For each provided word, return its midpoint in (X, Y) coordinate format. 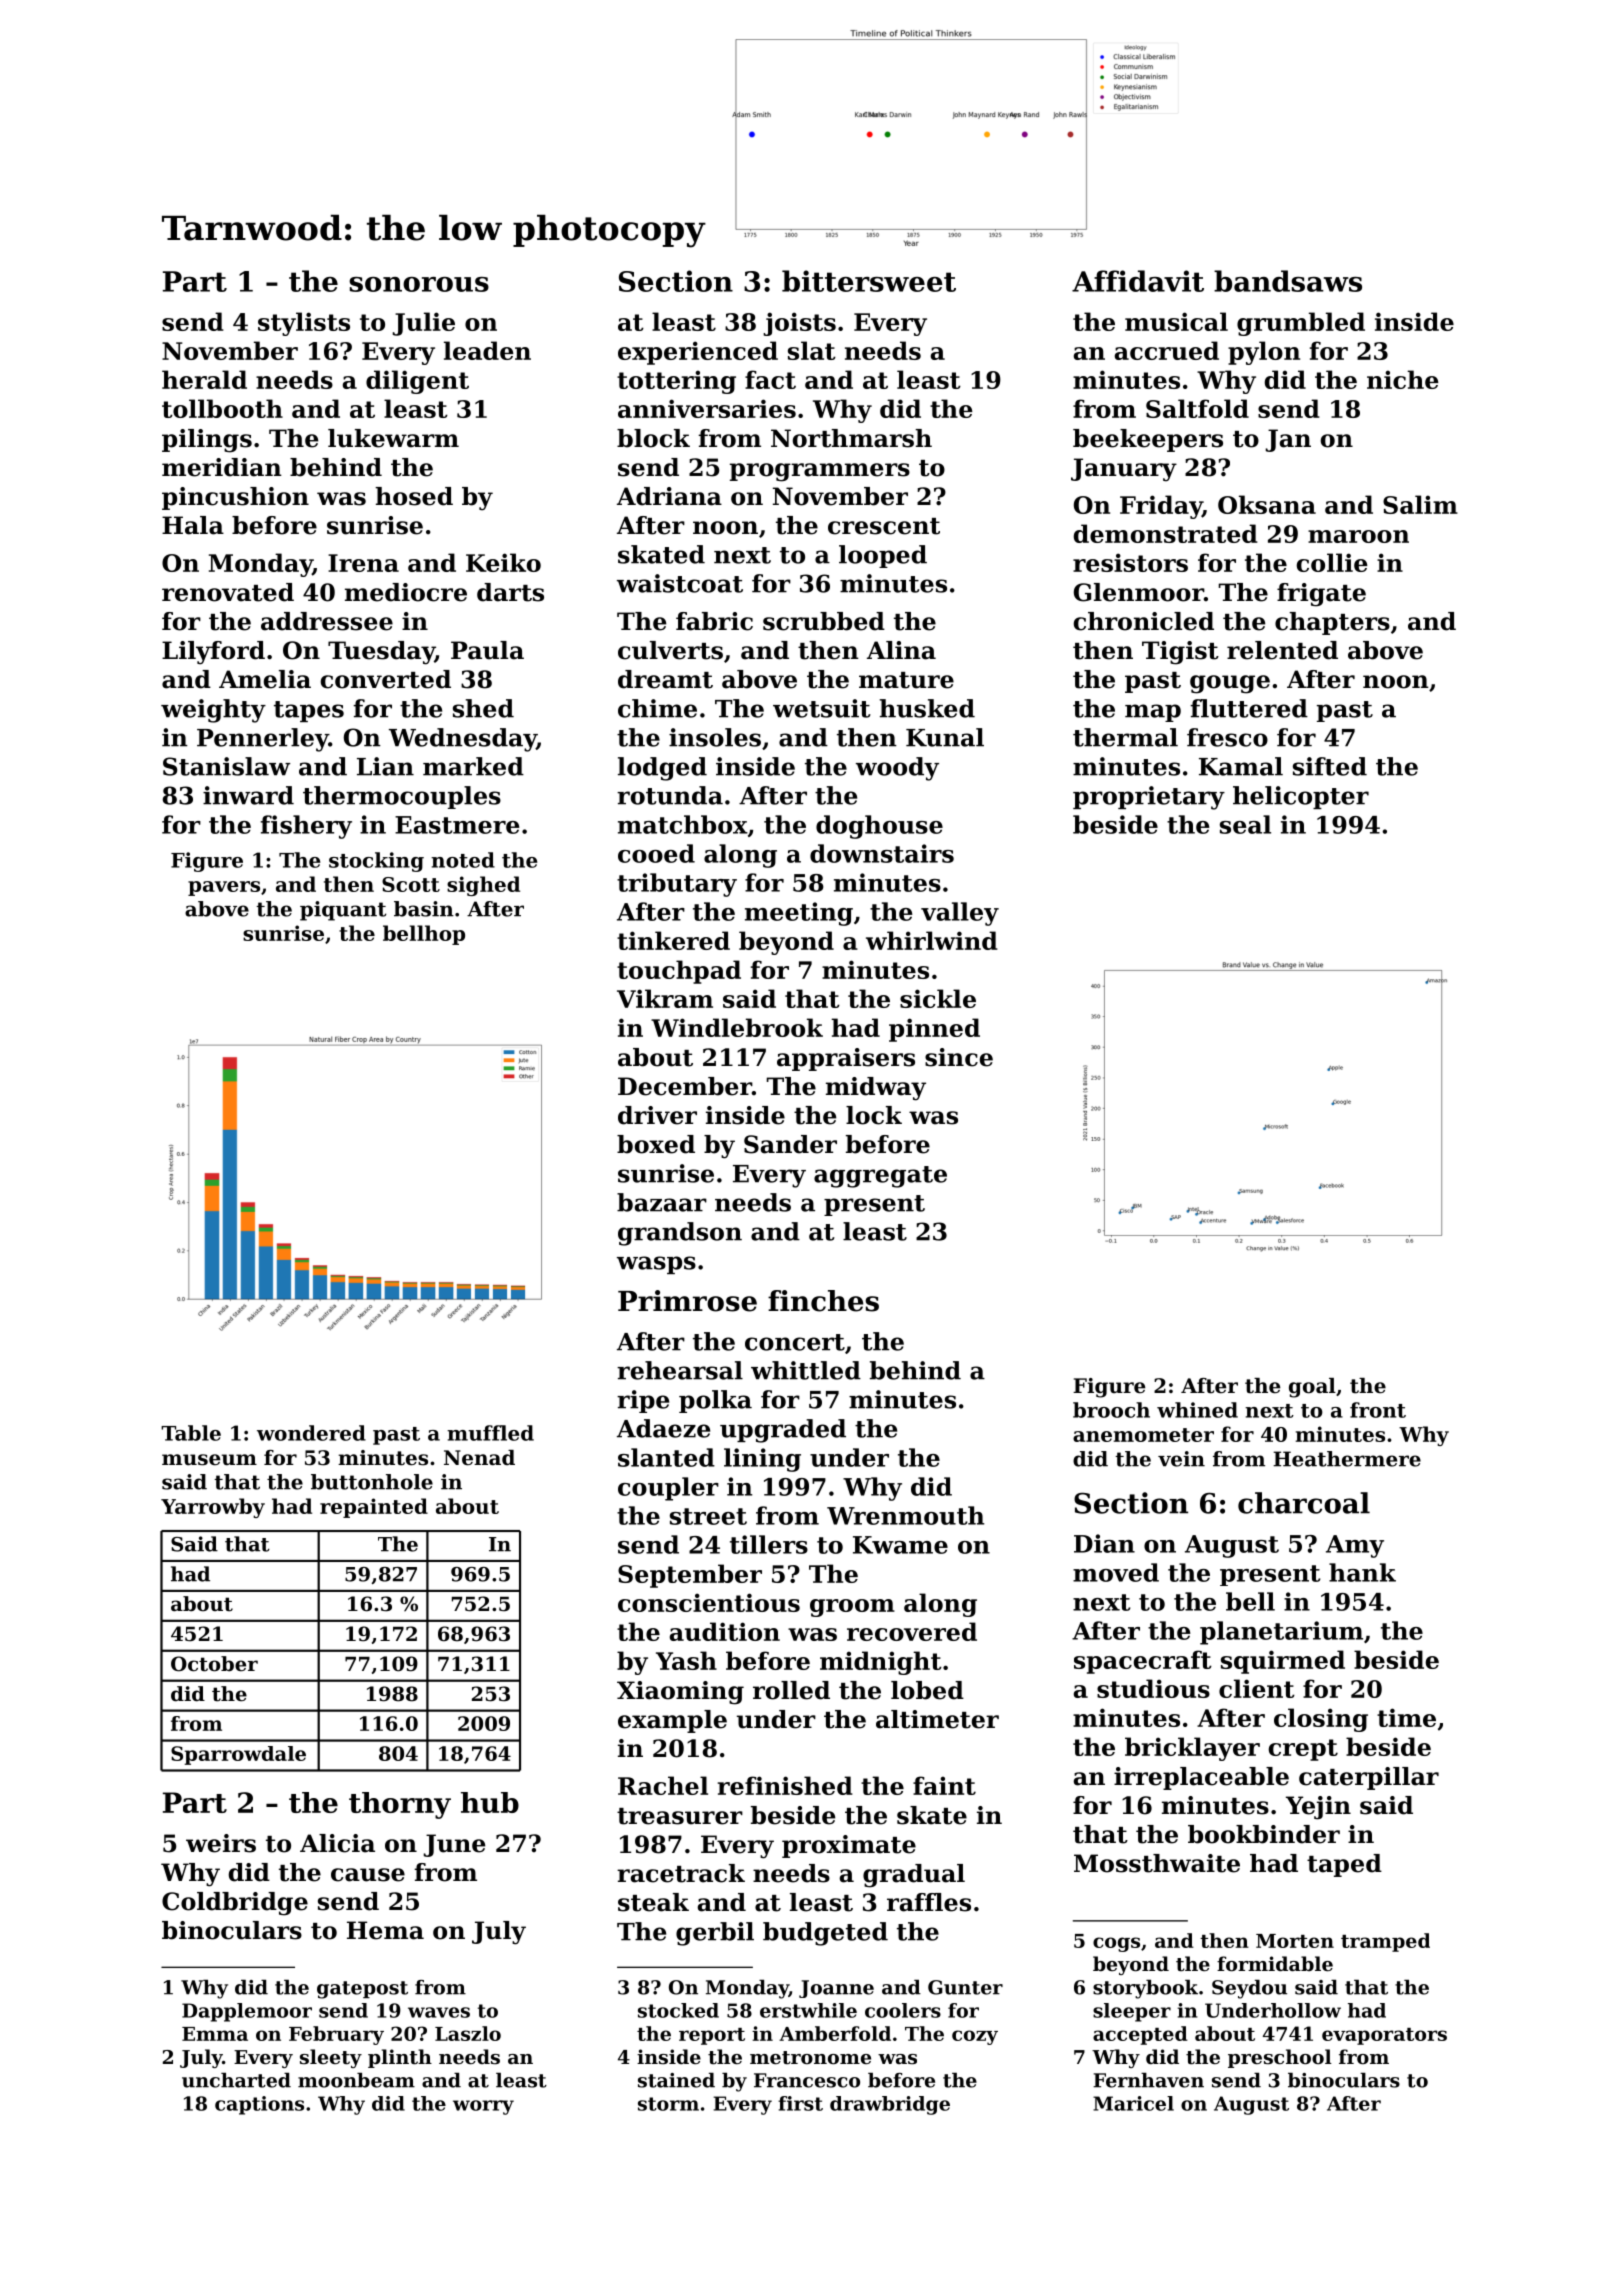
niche (1403, 379)
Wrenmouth (905, 1515)
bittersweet (869, 281)
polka (715, 1401)
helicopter (1301, 797)
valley (960, 914)
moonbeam (356, 2080)
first (800, 2103)
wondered (311, 1433)
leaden (487, 350)
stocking (376, 862)
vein (1181, 1459)
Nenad (479, 1458)
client (1257, 1688)
